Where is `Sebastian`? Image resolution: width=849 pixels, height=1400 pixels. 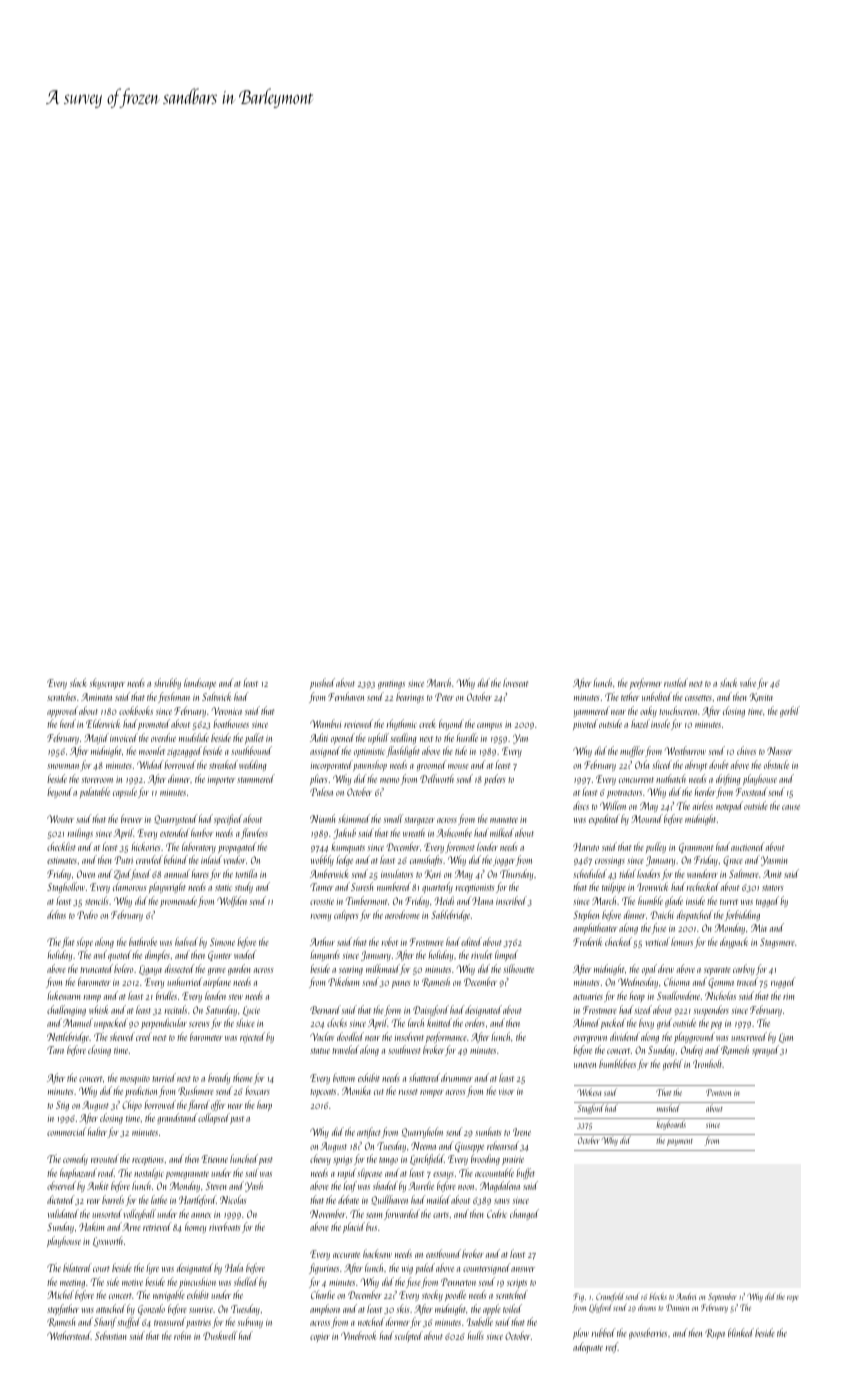 Sebastian is located at coordinates (111, 1335).
